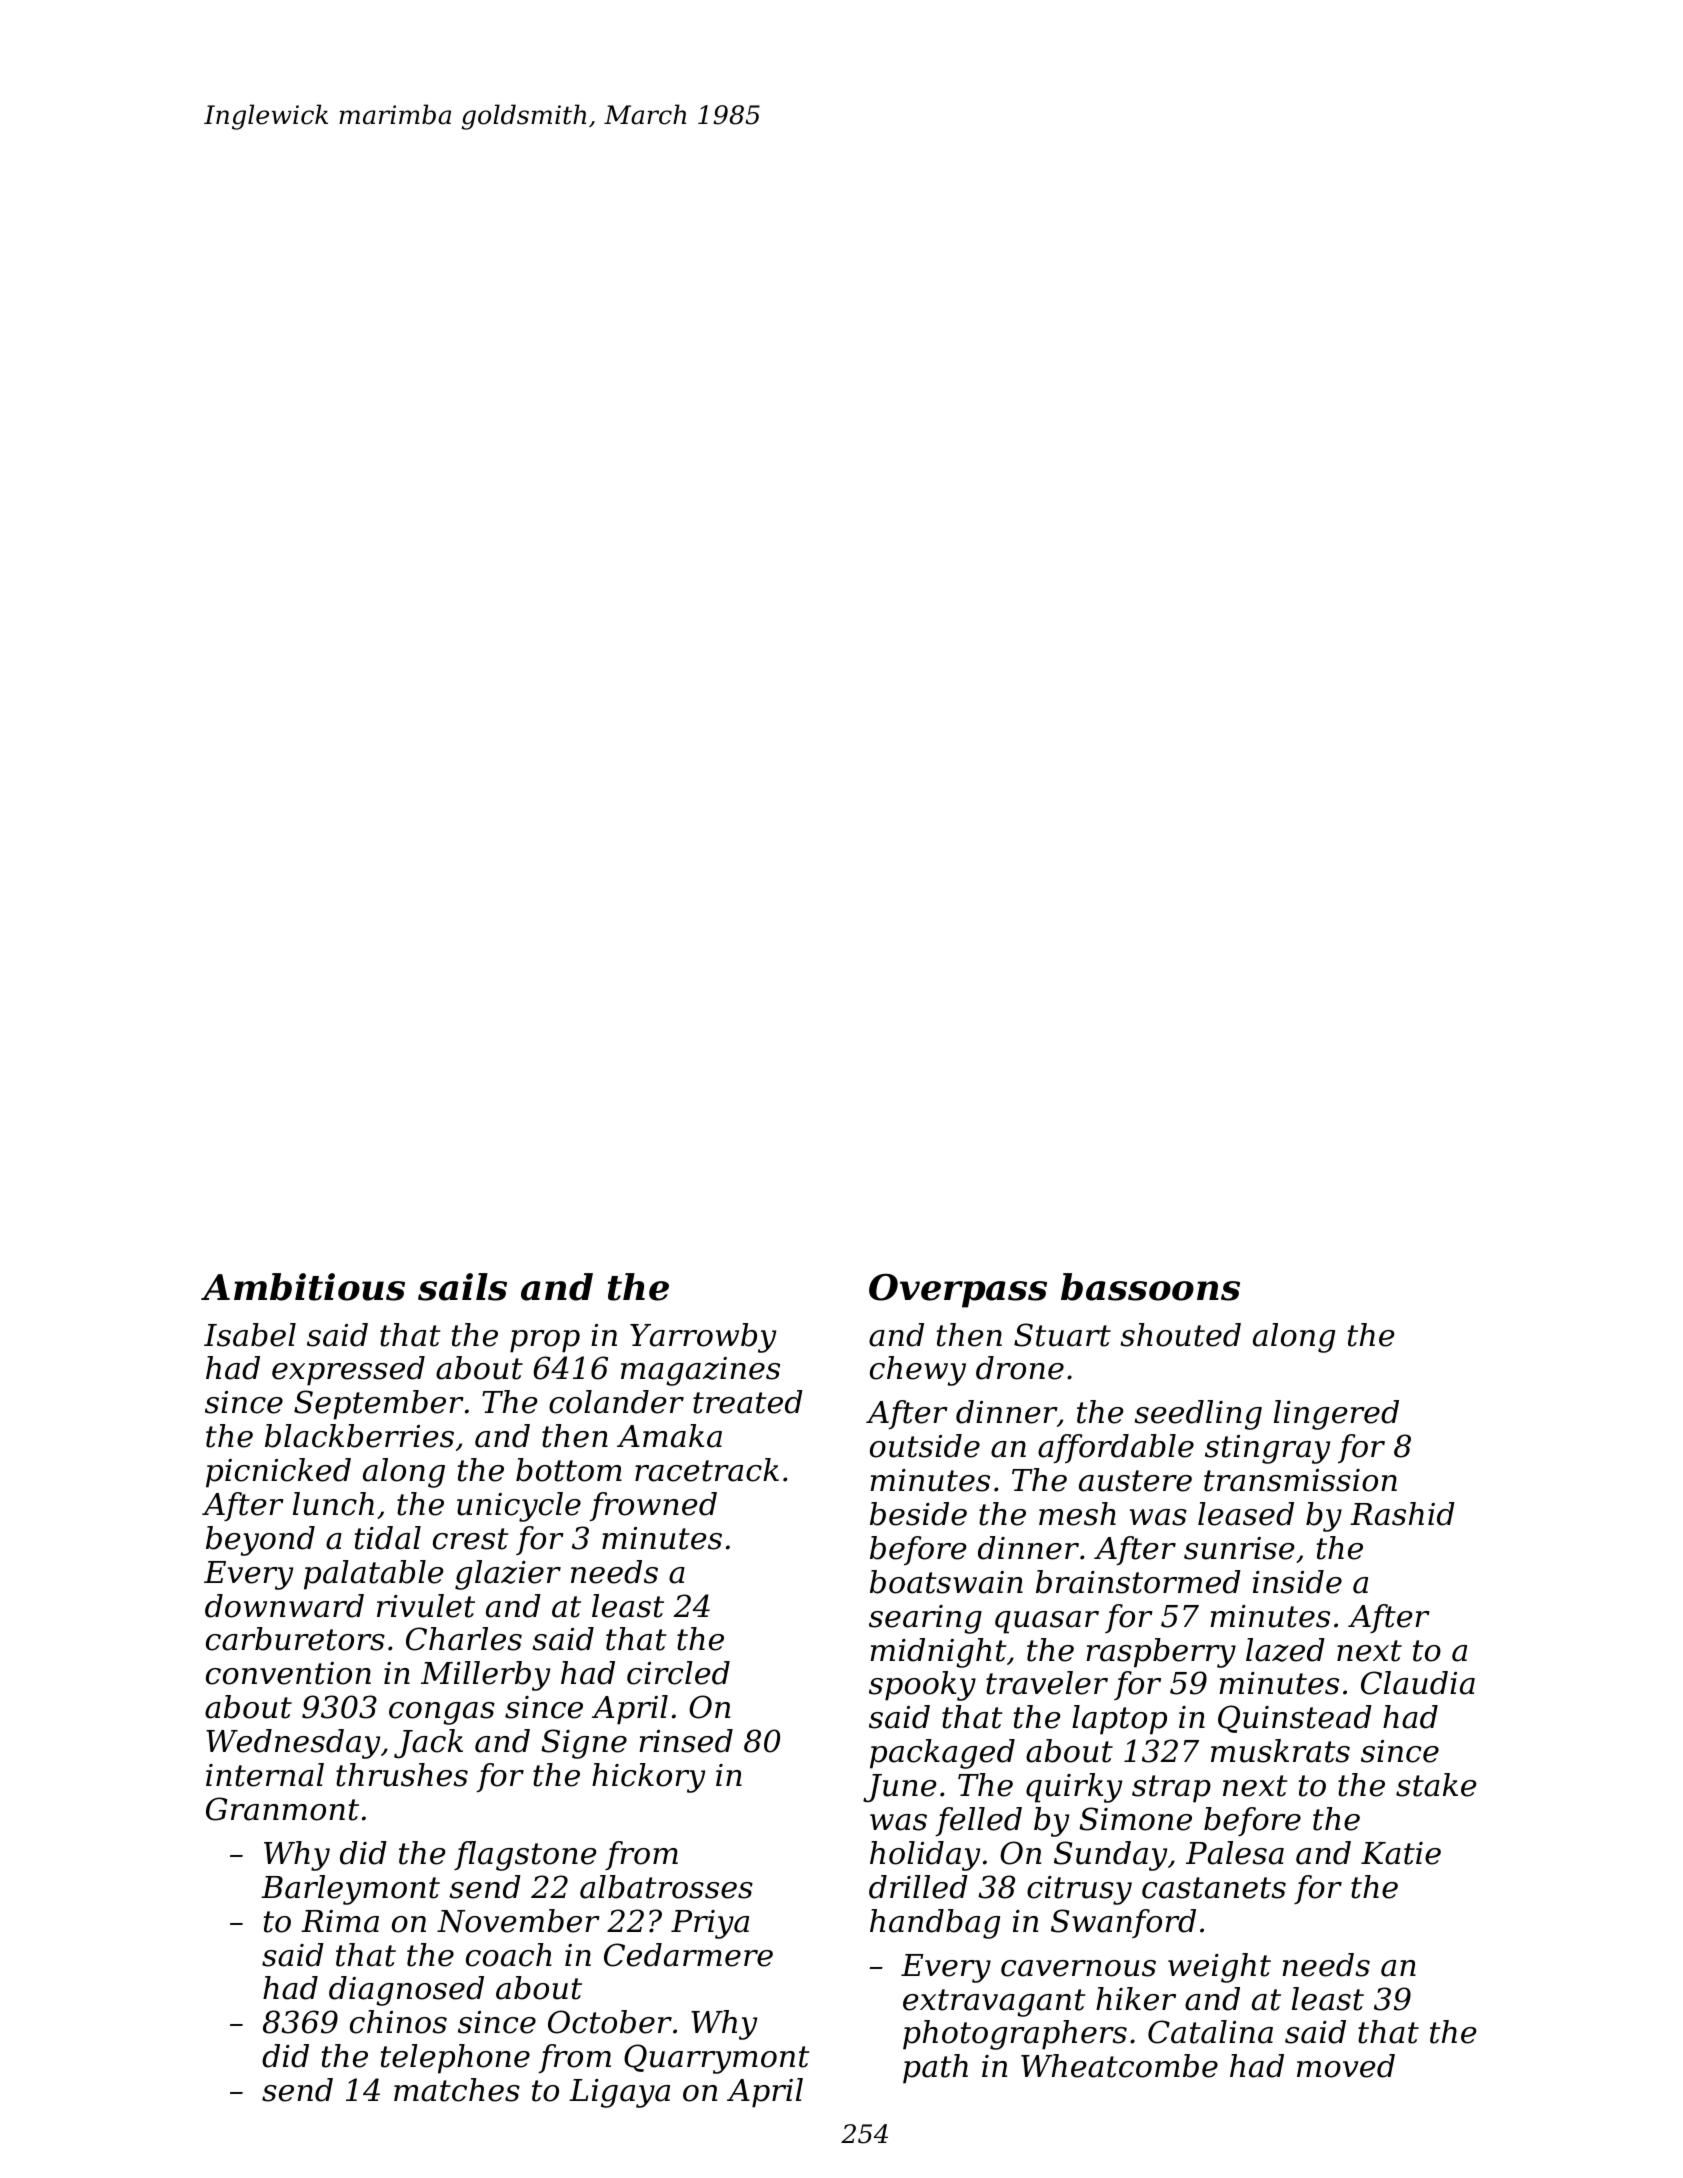  What do you see at coordinates (426, 1606) in the document?
I see `rivulet` at bounding box center [426, 1606].
